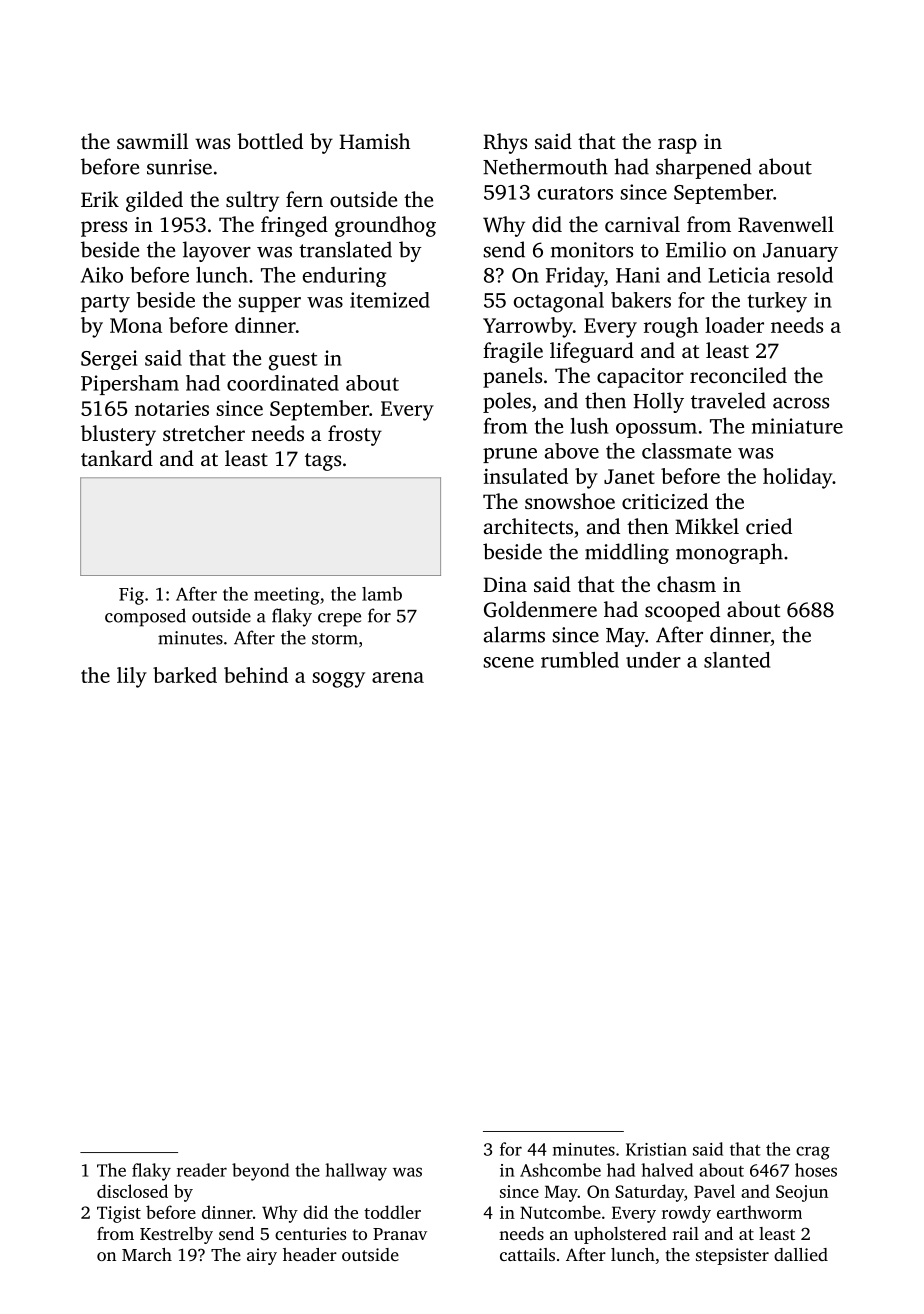 The width and height of the page is (924, 1314). Describe the element at coordinates (202, 1170) in the page. I see `reader` at that location.
